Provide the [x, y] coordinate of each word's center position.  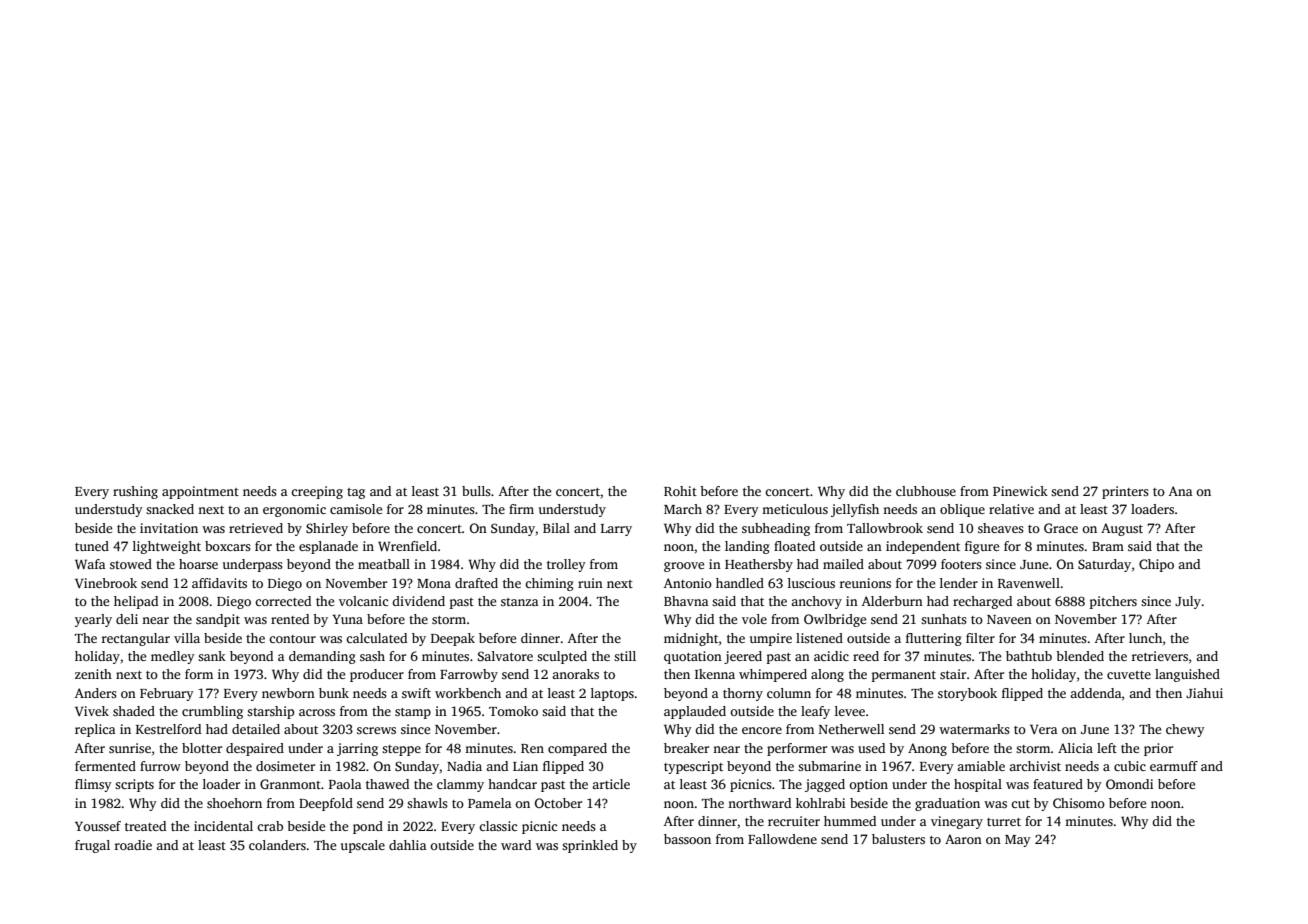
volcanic [363, 601]
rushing [135, 492]
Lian [525, 766]
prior [1158, 749]
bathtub [1029, 656]
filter [980, 638]
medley [173, 657]
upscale [363, 846]
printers [1125, 492]
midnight [691, 639]
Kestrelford [168, 729]
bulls [476, 491]
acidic [831, 656]
